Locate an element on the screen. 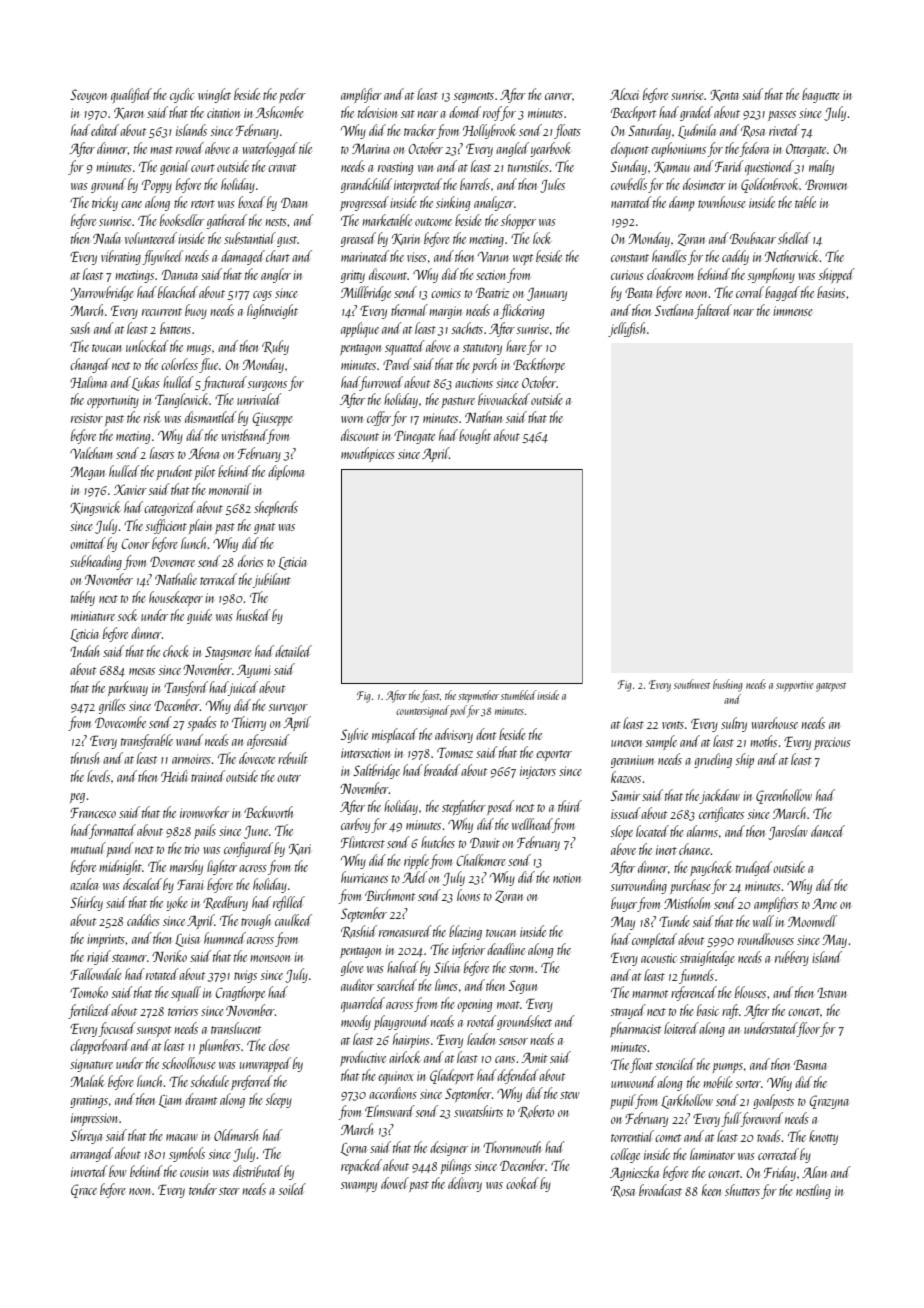 The width and height of the screenshot is (924, 1308). pool is located at coordinates (458, 711).
